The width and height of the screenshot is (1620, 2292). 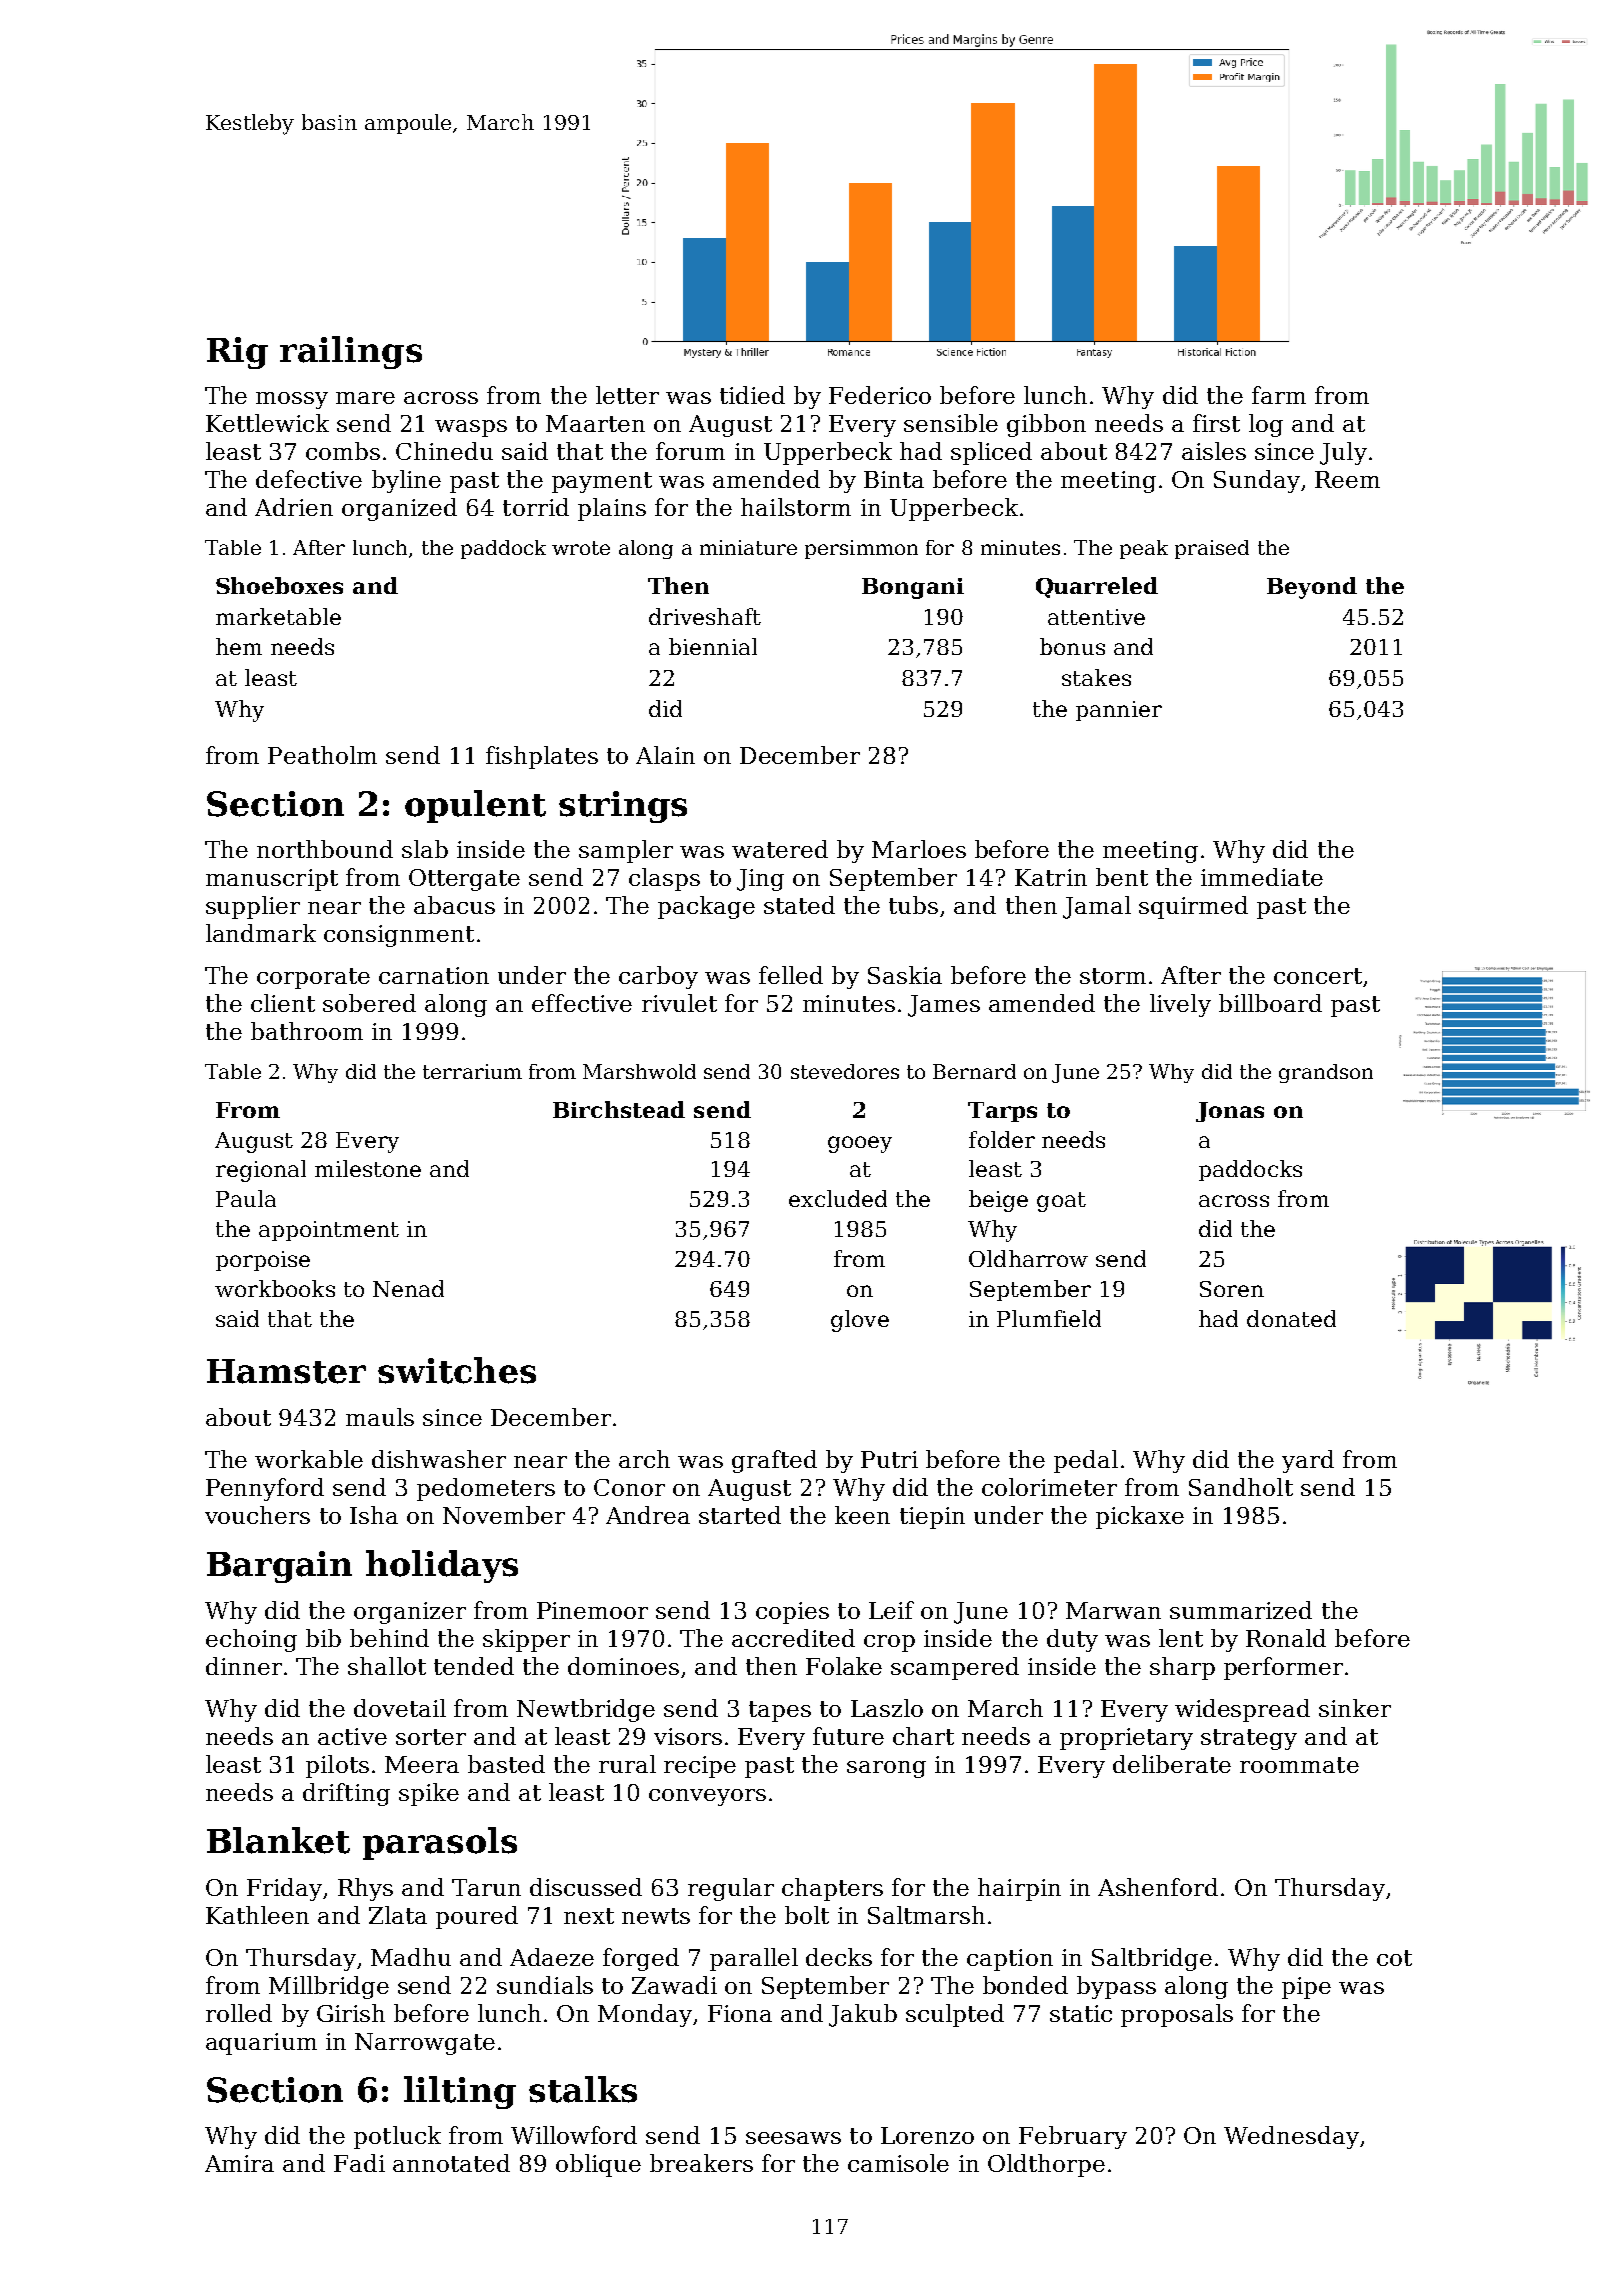 What do you see at coordinates (261, 2044) in the screenshot?
I see `aquarium` at bounding box center [261, 2044].
